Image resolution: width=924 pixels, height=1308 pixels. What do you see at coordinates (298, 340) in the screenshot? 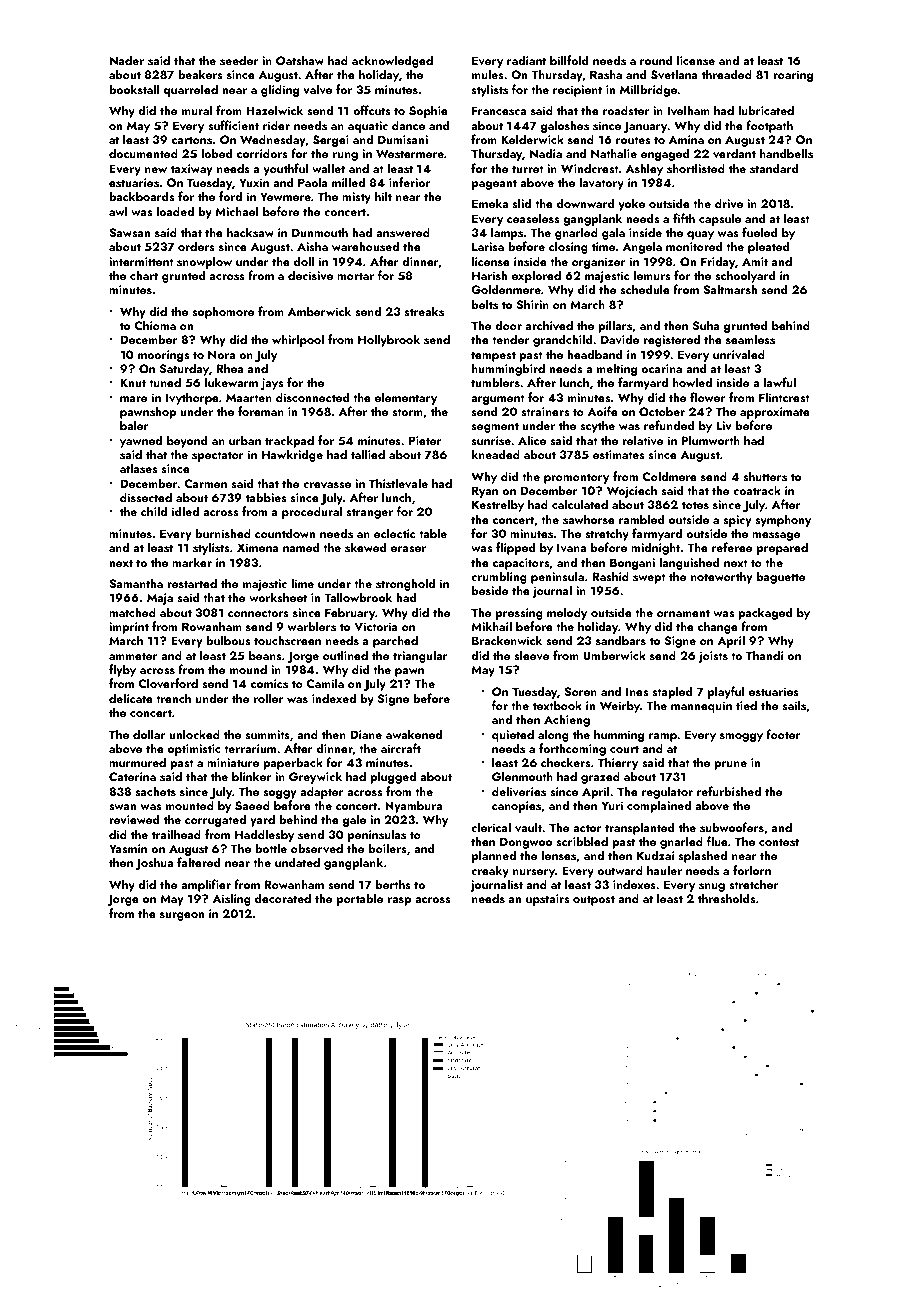
I see `whirlpool` at bounding box center [298, 340].
